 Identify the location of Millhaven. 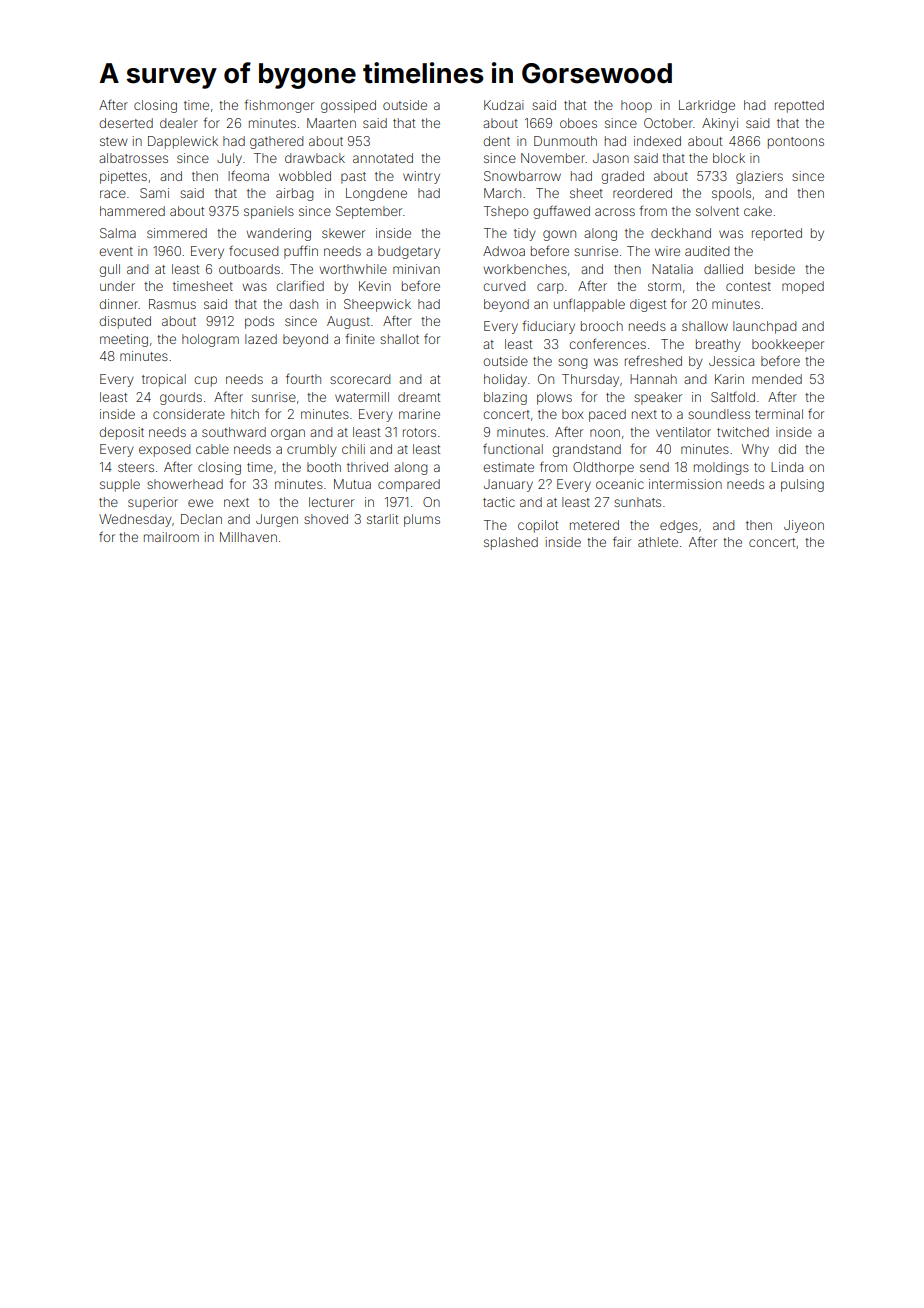
(248, 537).
